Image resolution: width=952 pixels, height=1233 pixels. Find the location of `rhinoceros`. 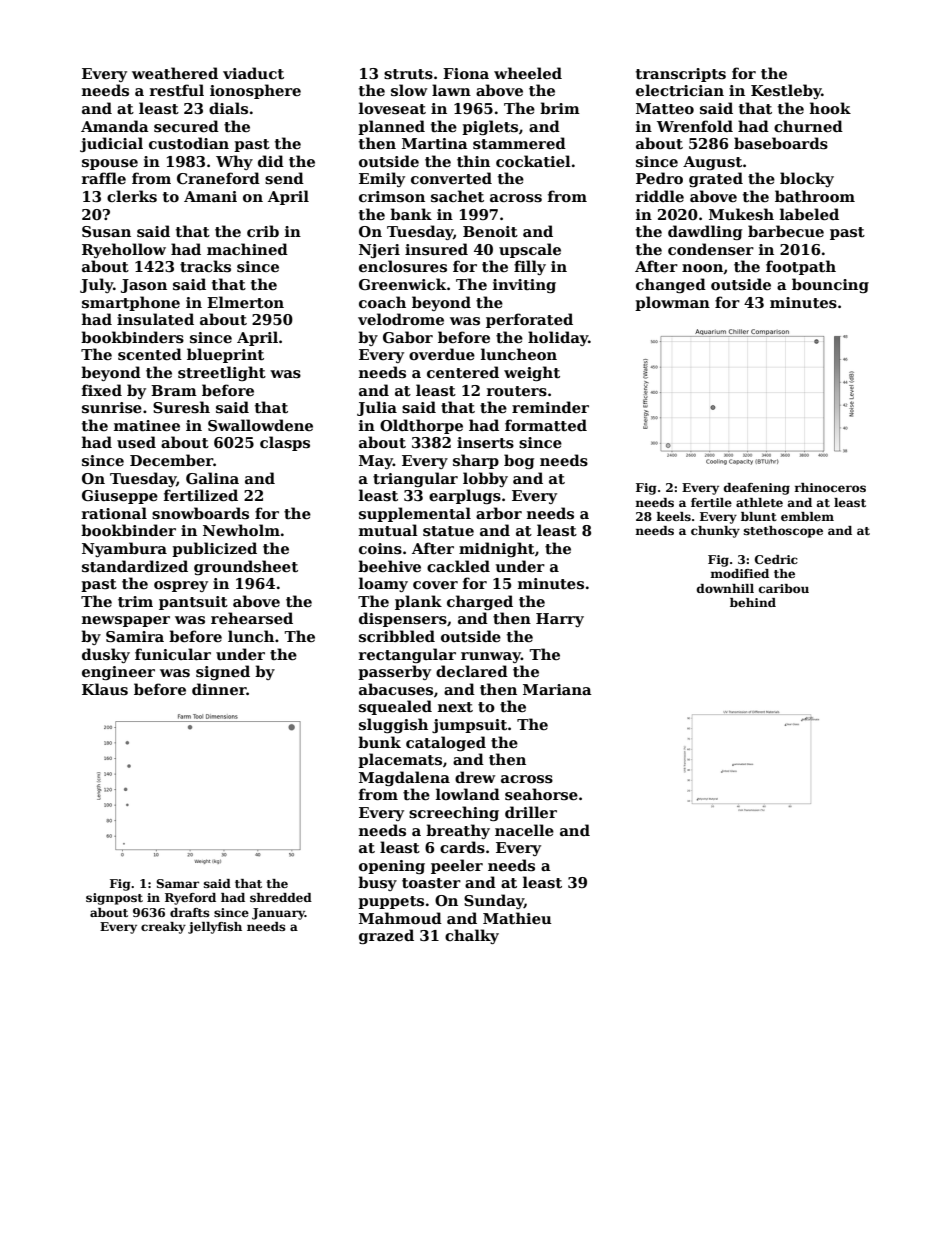

rhinoceros is located at coordinates (830, 487).
